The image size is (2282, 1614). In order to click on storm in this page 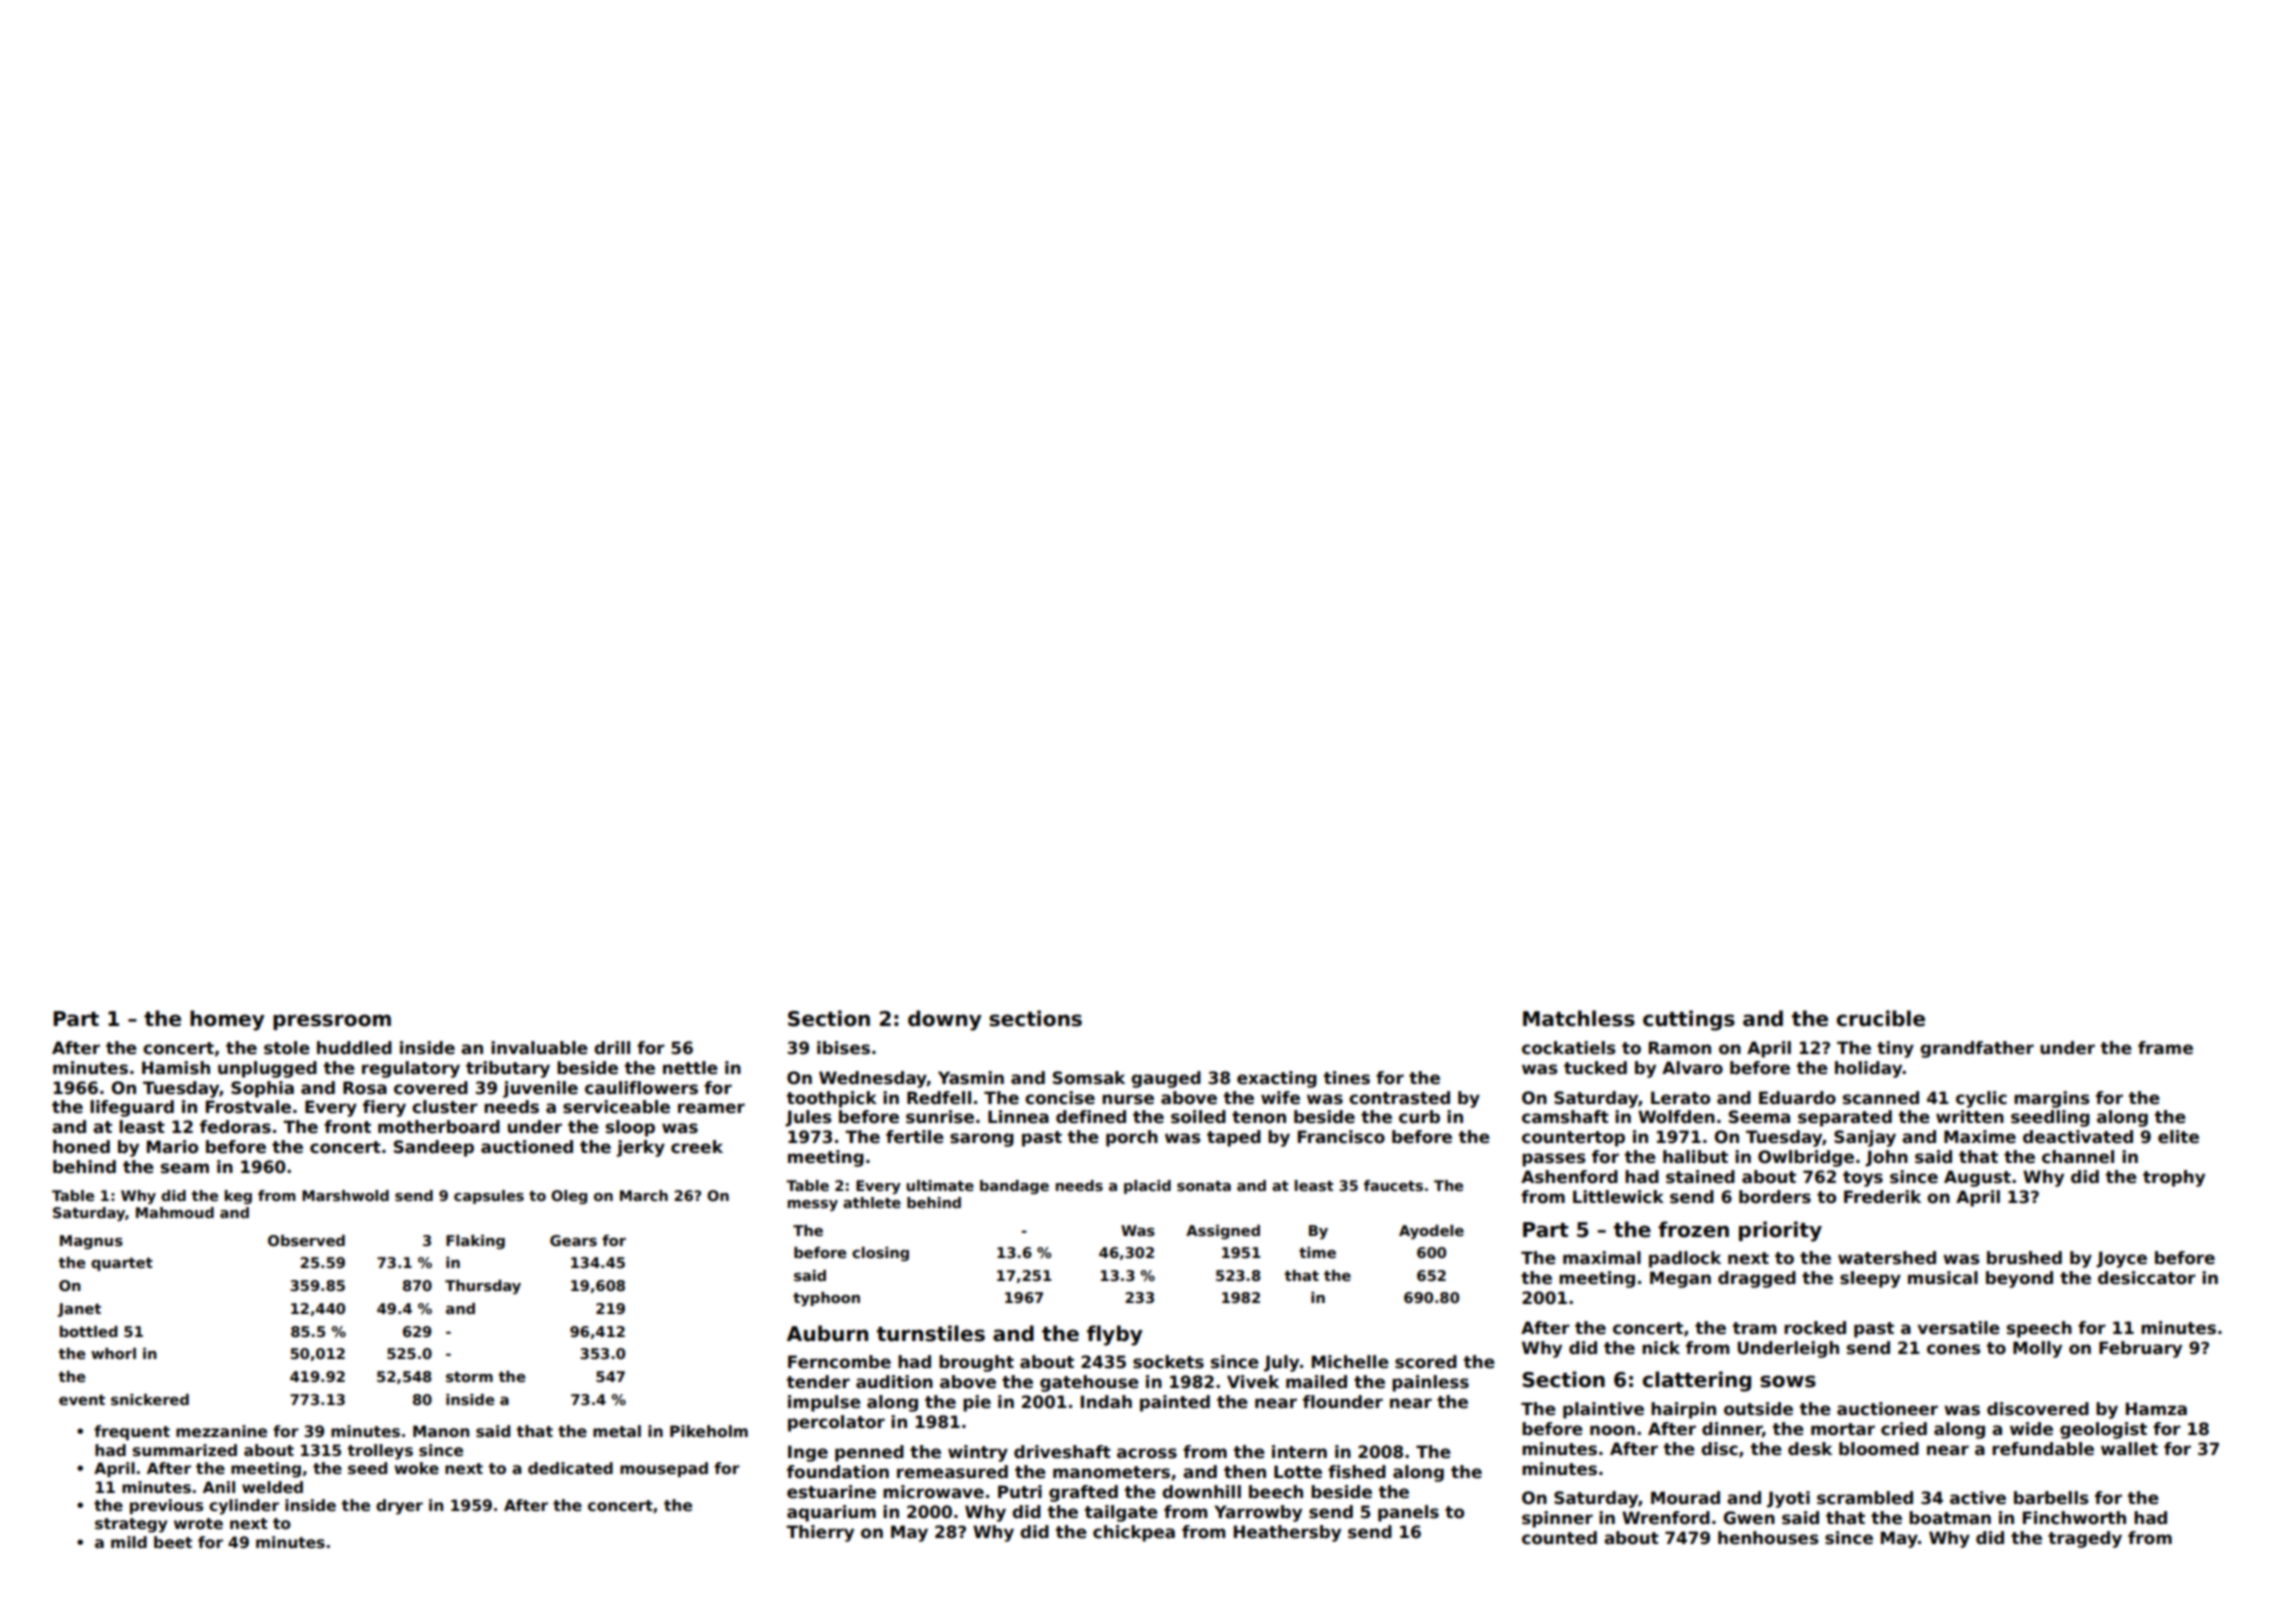, I will do `click(469, 1377)`.
